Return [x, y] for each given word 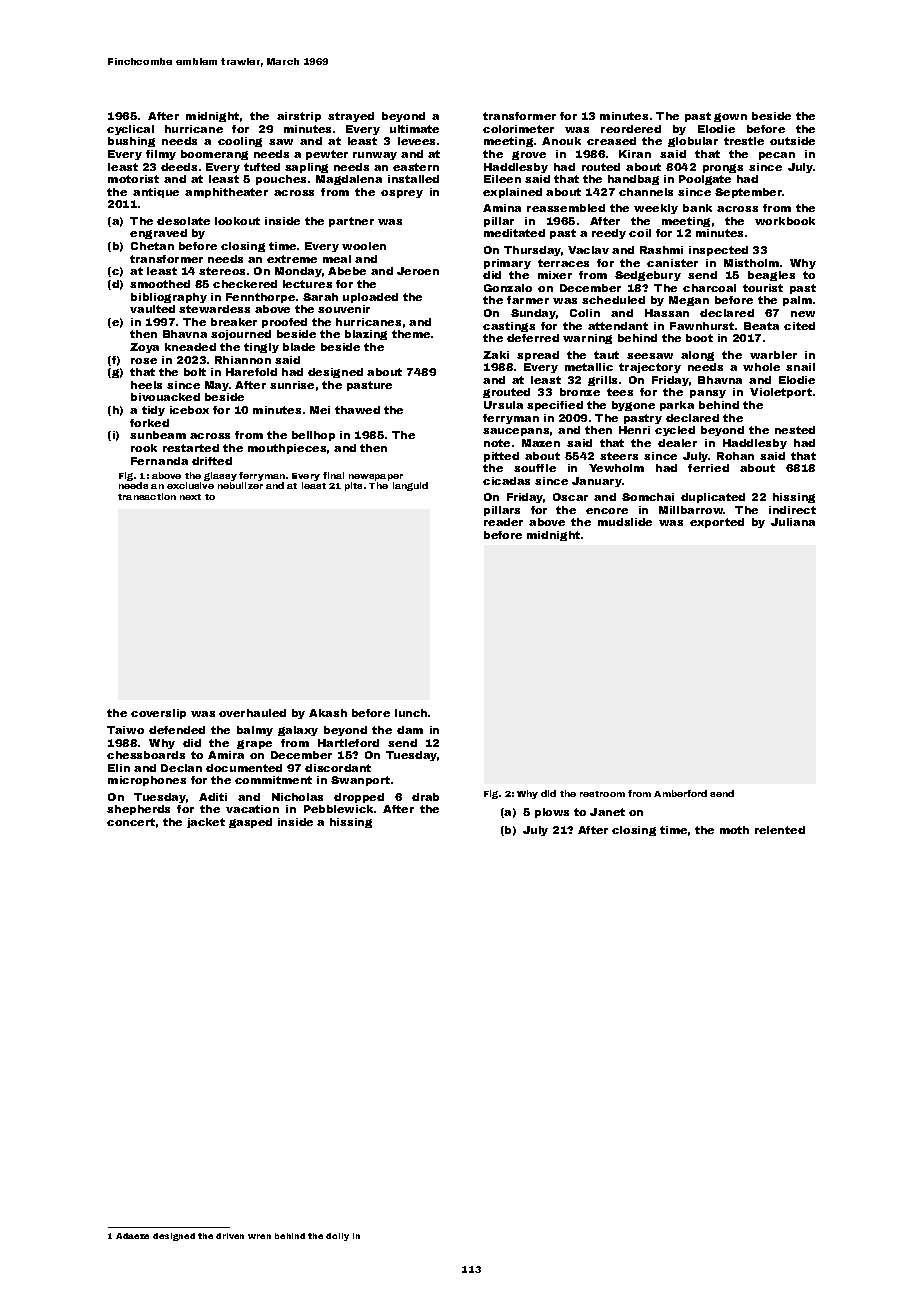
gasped [250, 823]
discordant [338, 768]
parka [677, 406]
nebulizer [240, 485]
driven [230, 1236]
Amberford [680, 793]
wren [259, 1236]
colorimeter [518, 129]
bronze [580, 392]
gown [730, 117]
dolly [337, 1237]
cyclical [130, 130]
